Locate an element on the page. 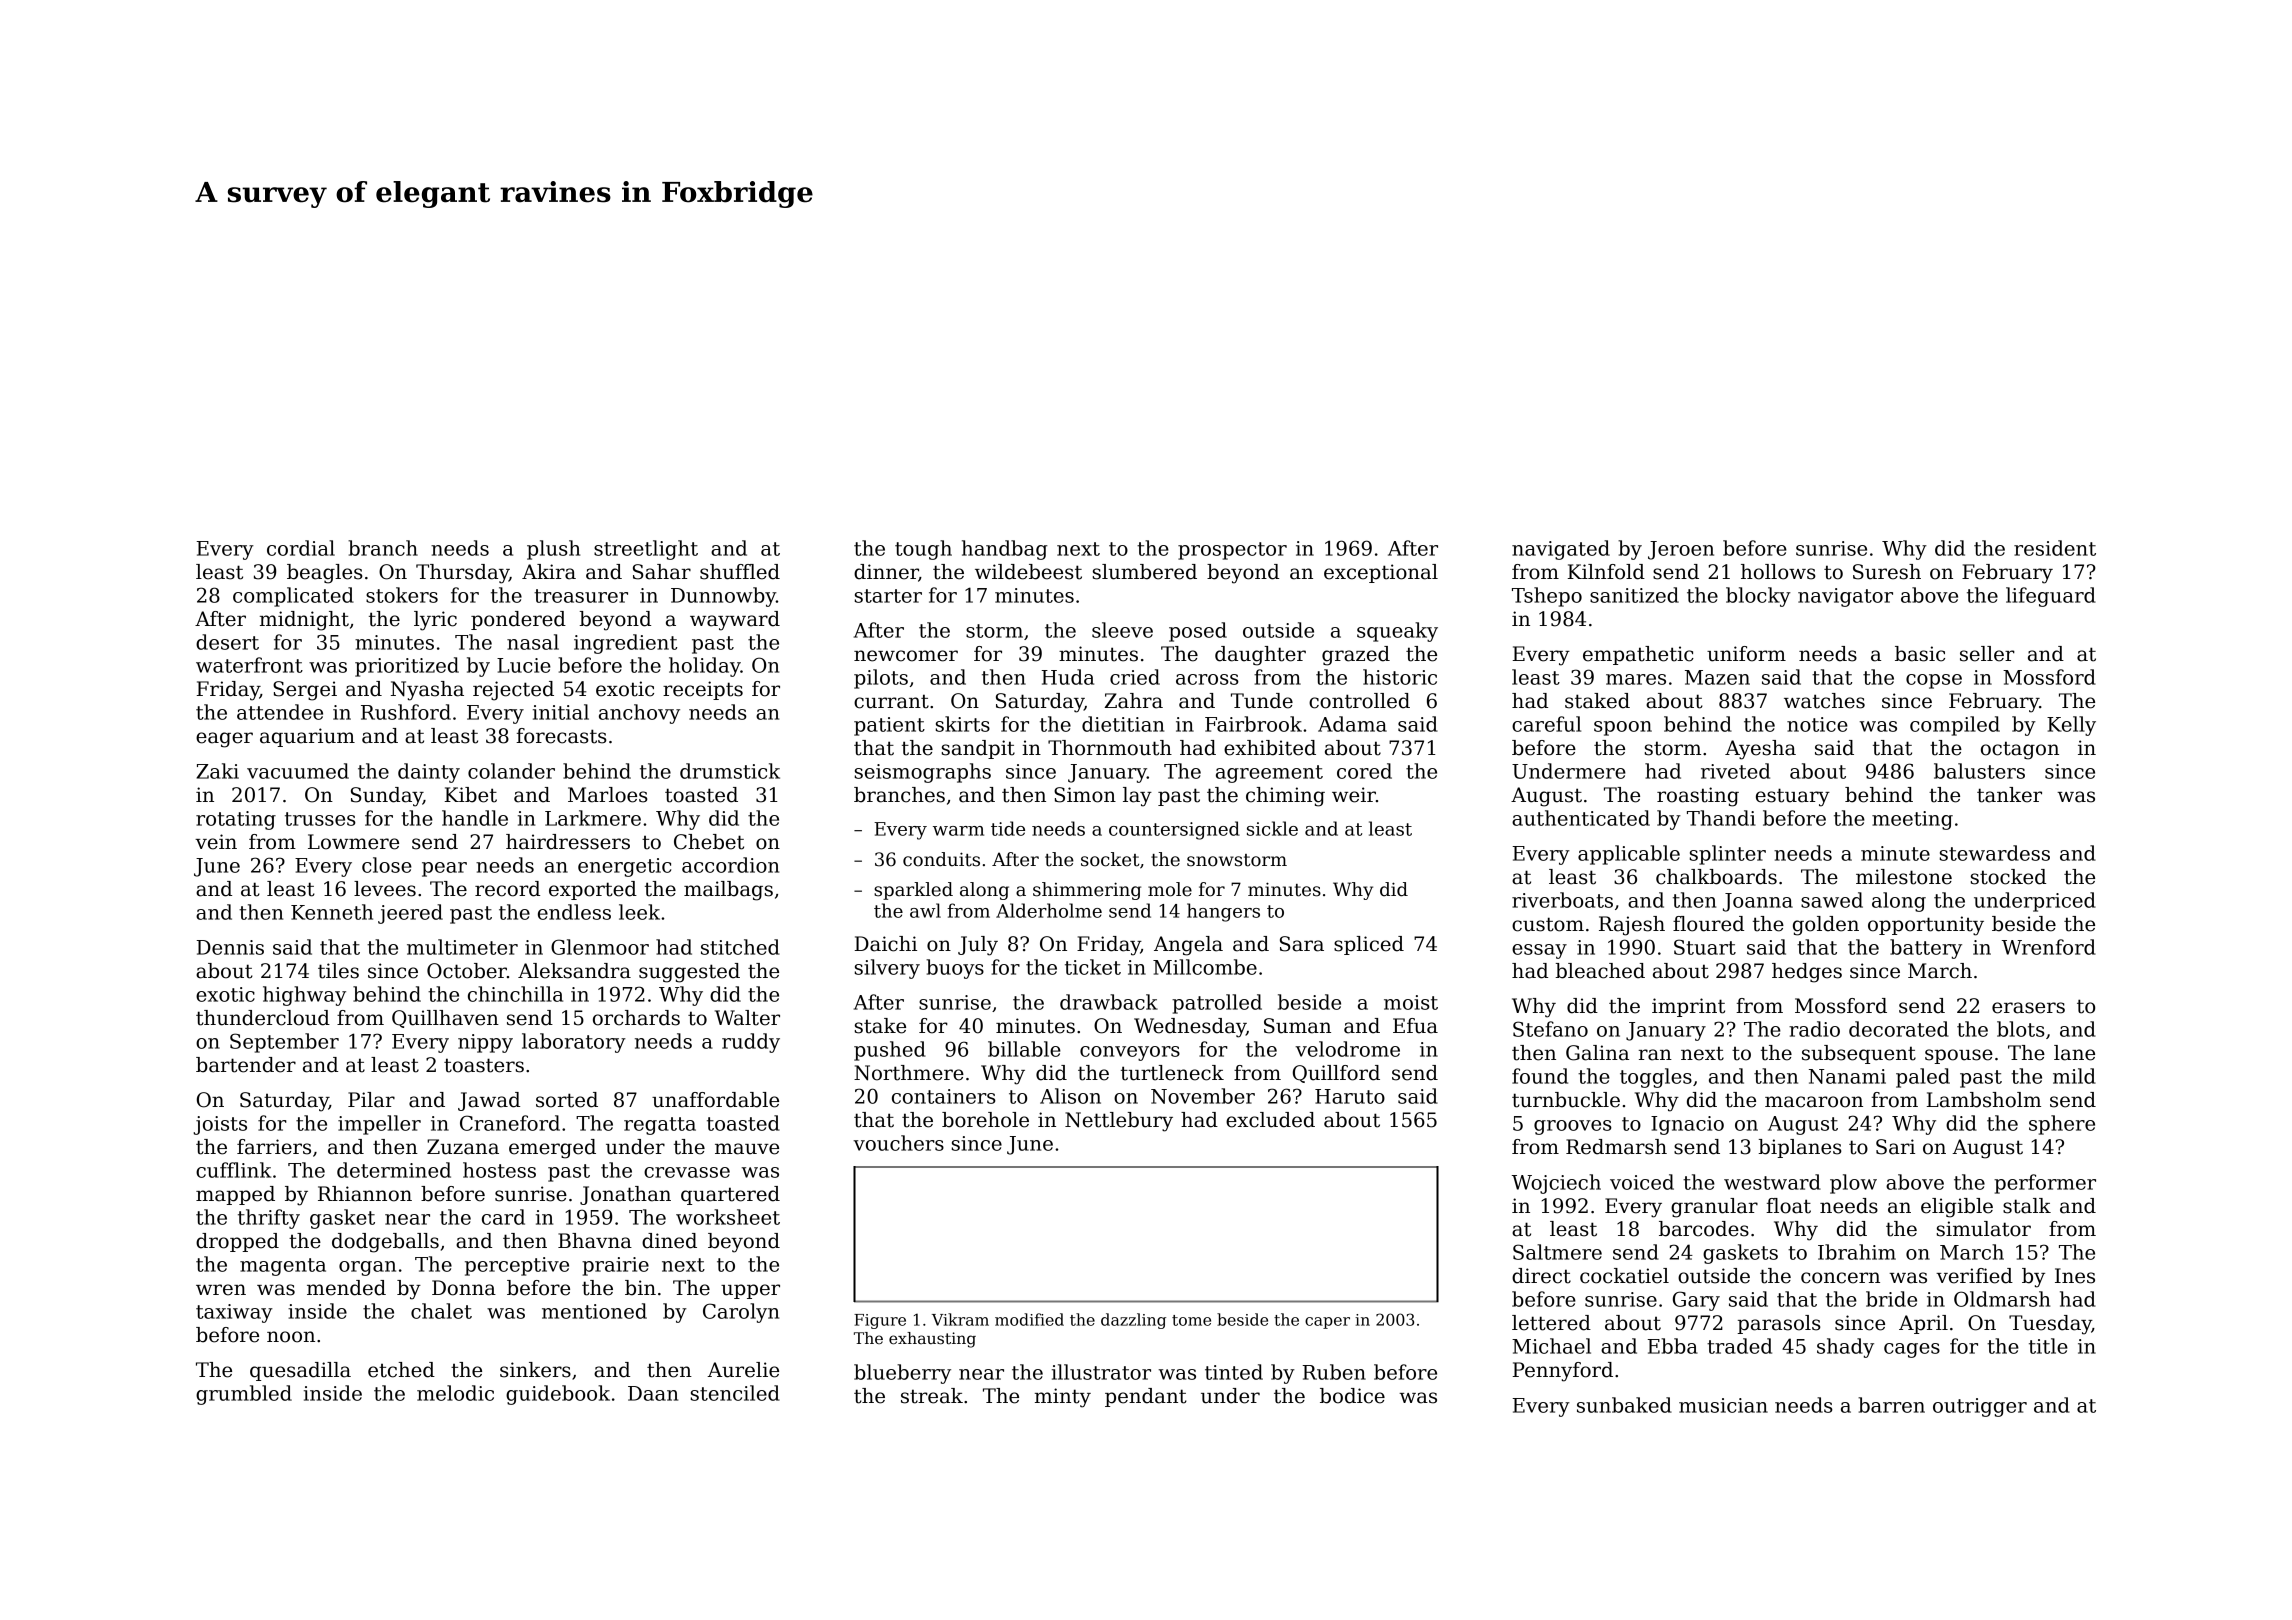 The image size is (2292, 1620). Pilar is located at coordinates (371, 1100).
